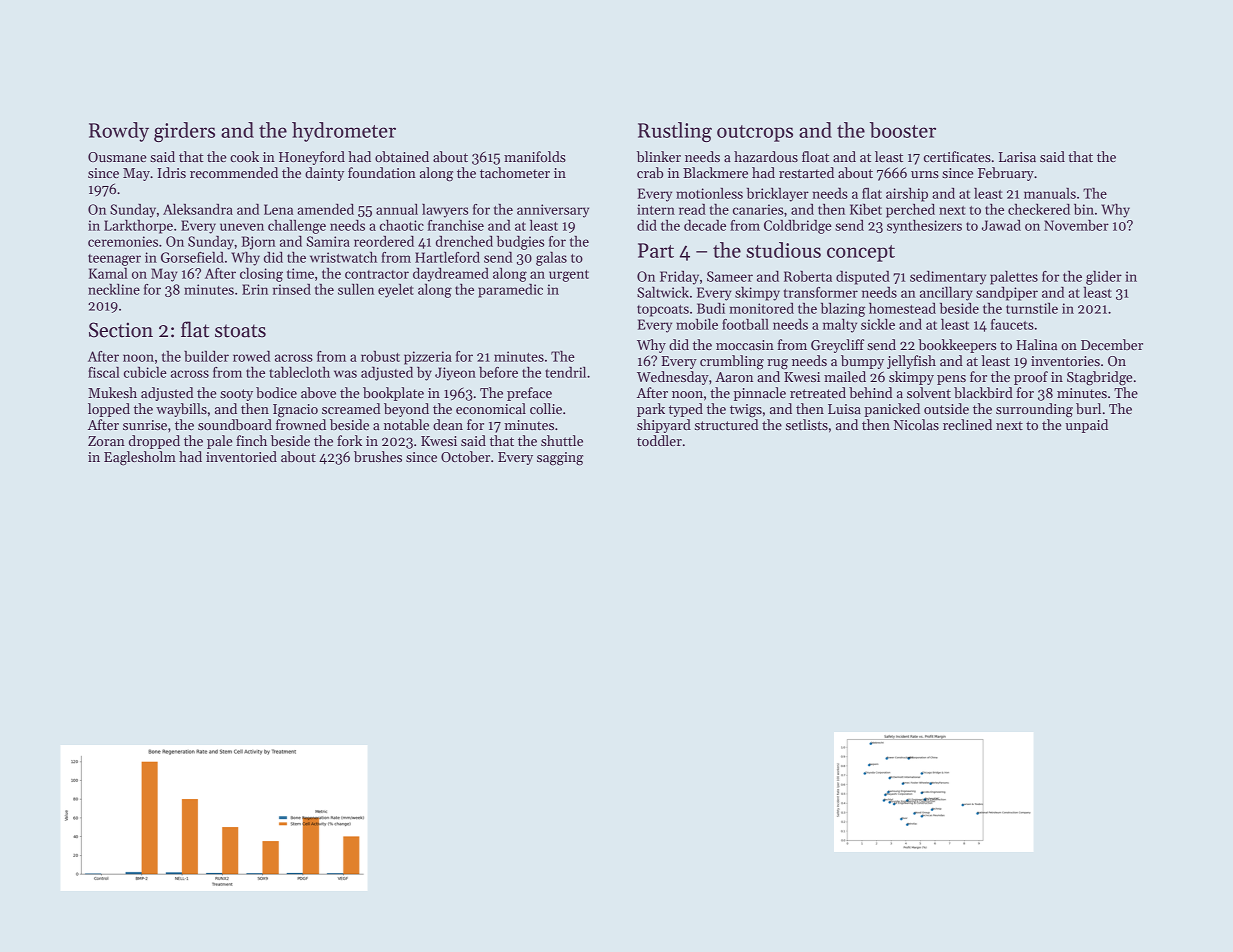 The height and width of the page is (952, 1233). What do you see at coordinates (378, 456) in the page?
I see `brushes` at bounding box center [378, 456].
